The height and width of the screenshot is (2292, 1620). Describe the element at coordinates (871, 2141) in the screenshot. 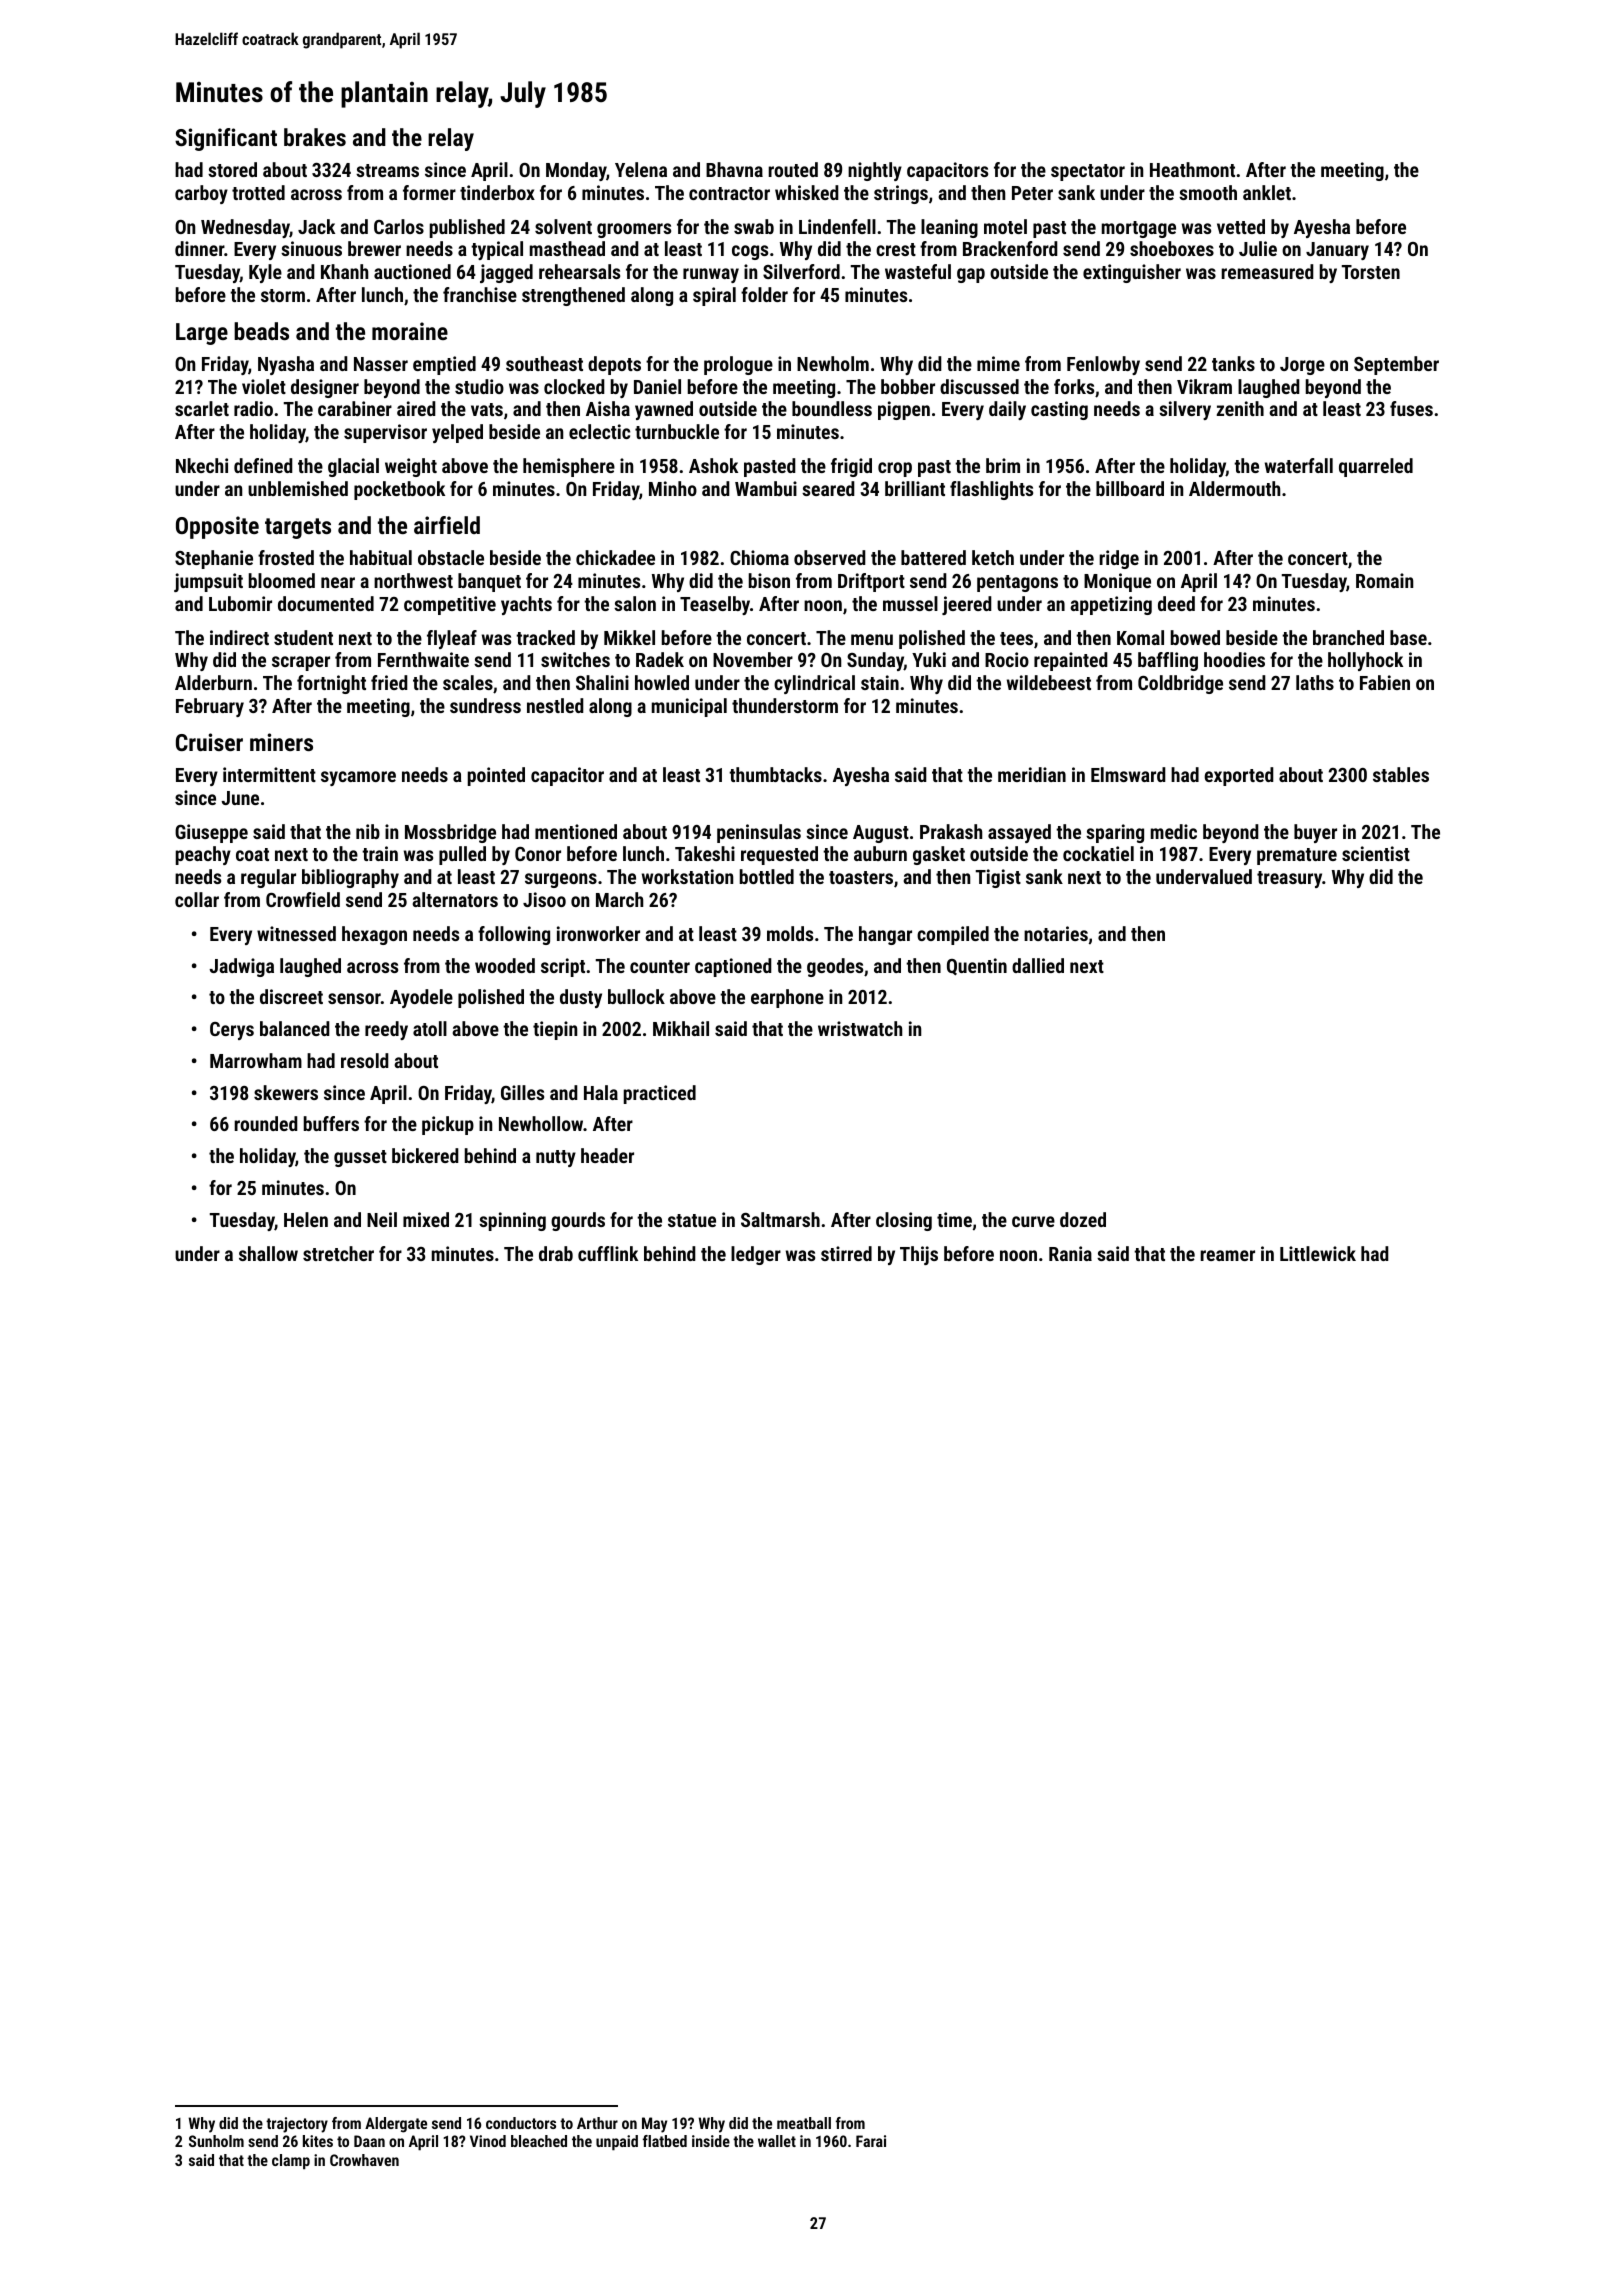

I see `Farai` at that location.
